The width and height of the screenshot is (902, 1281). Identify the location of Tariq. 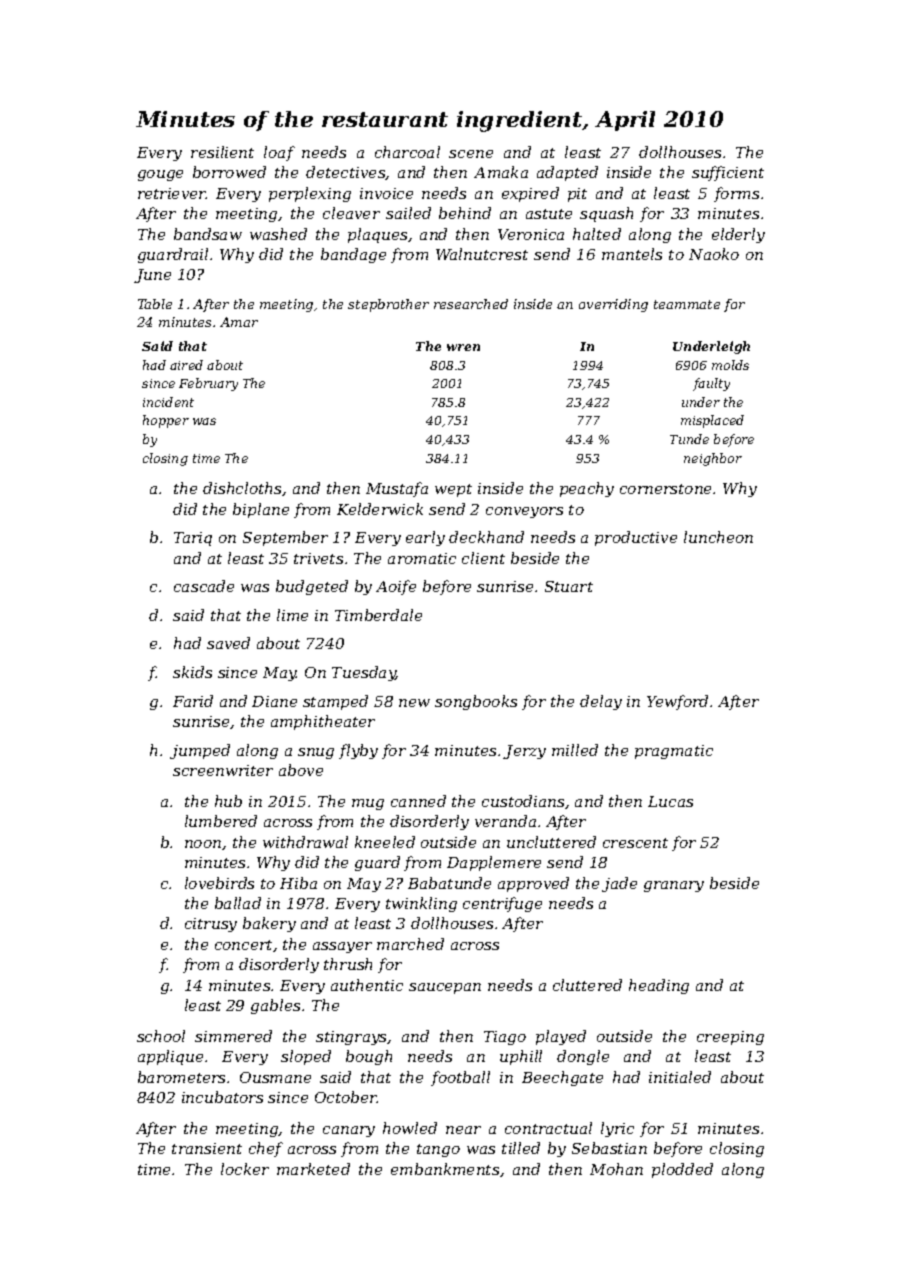
(193, 539).
